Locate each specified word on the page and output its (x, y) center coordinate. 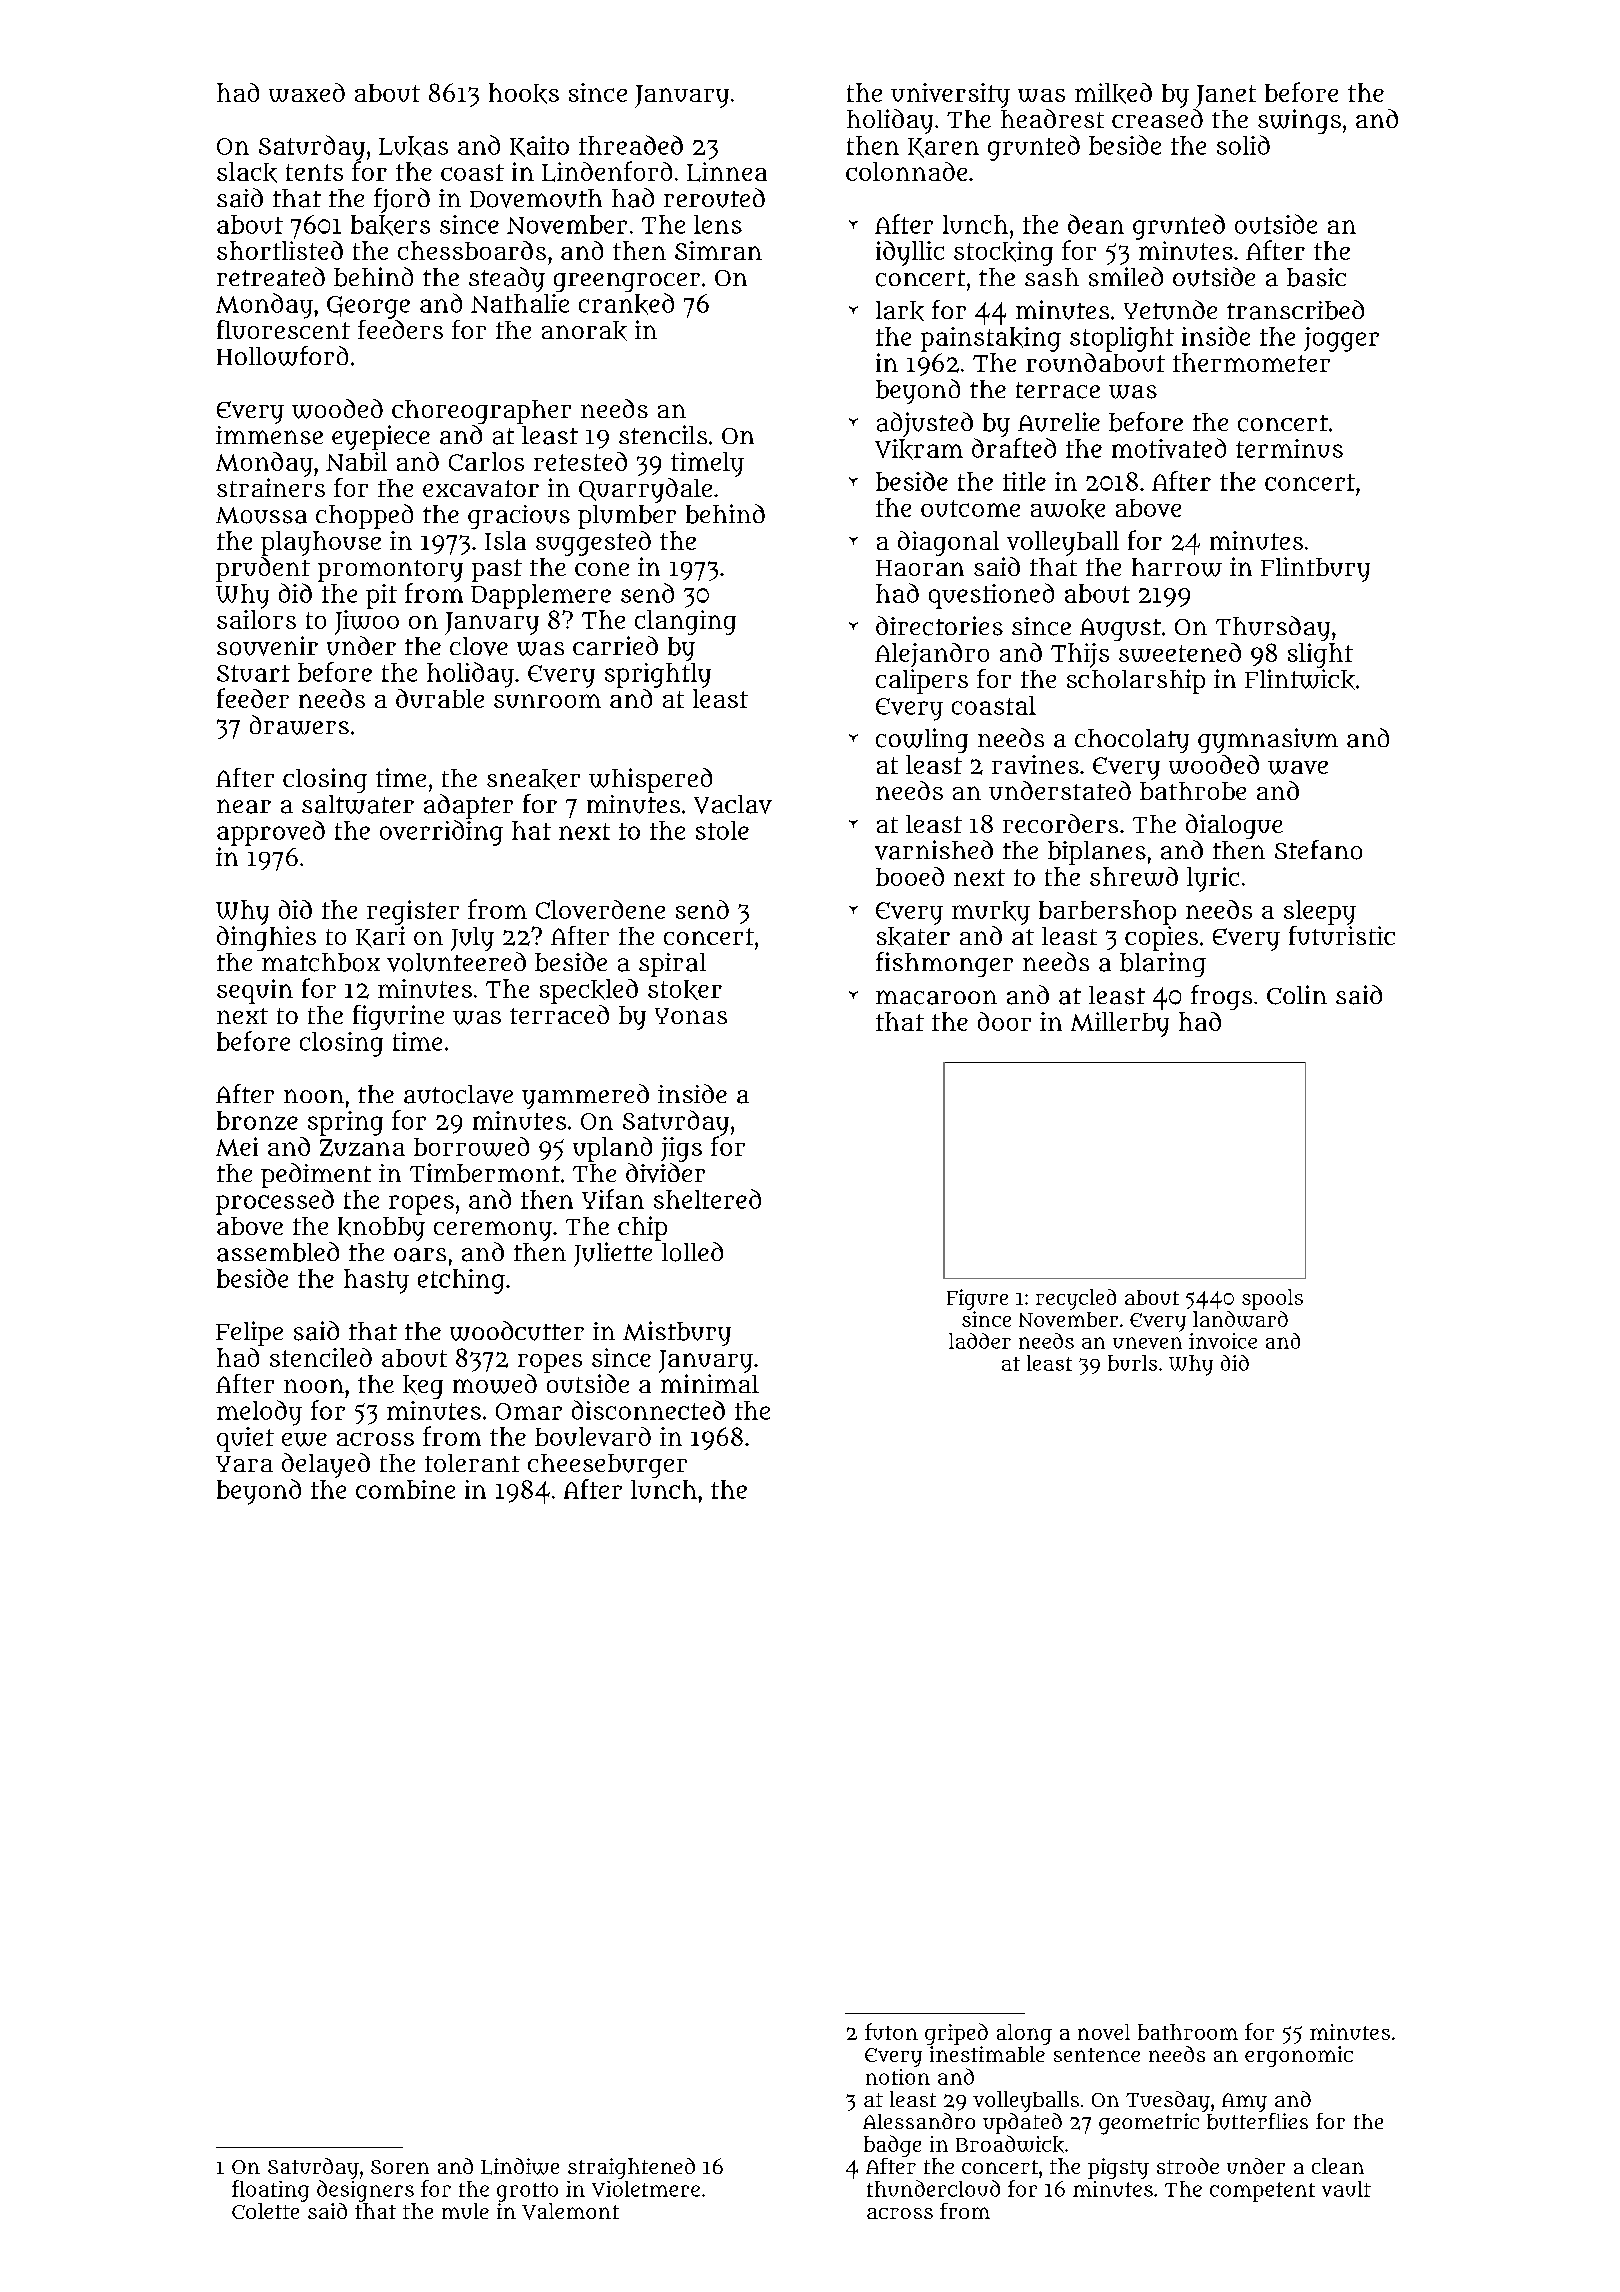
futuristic (1342, 935)
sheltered (707, 1199)
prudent (263, 569)
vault (1346, 2189)
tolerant (472, 1463)
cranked (626, 304)
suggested (593, 543)
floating (270, 2191)
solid (1243, 145)
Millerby (1120, 1024)
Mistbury (677, 1333)
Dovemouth (536, 198)
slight (1320, 655)
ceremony (493, 1231)
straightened (631, 2168)
